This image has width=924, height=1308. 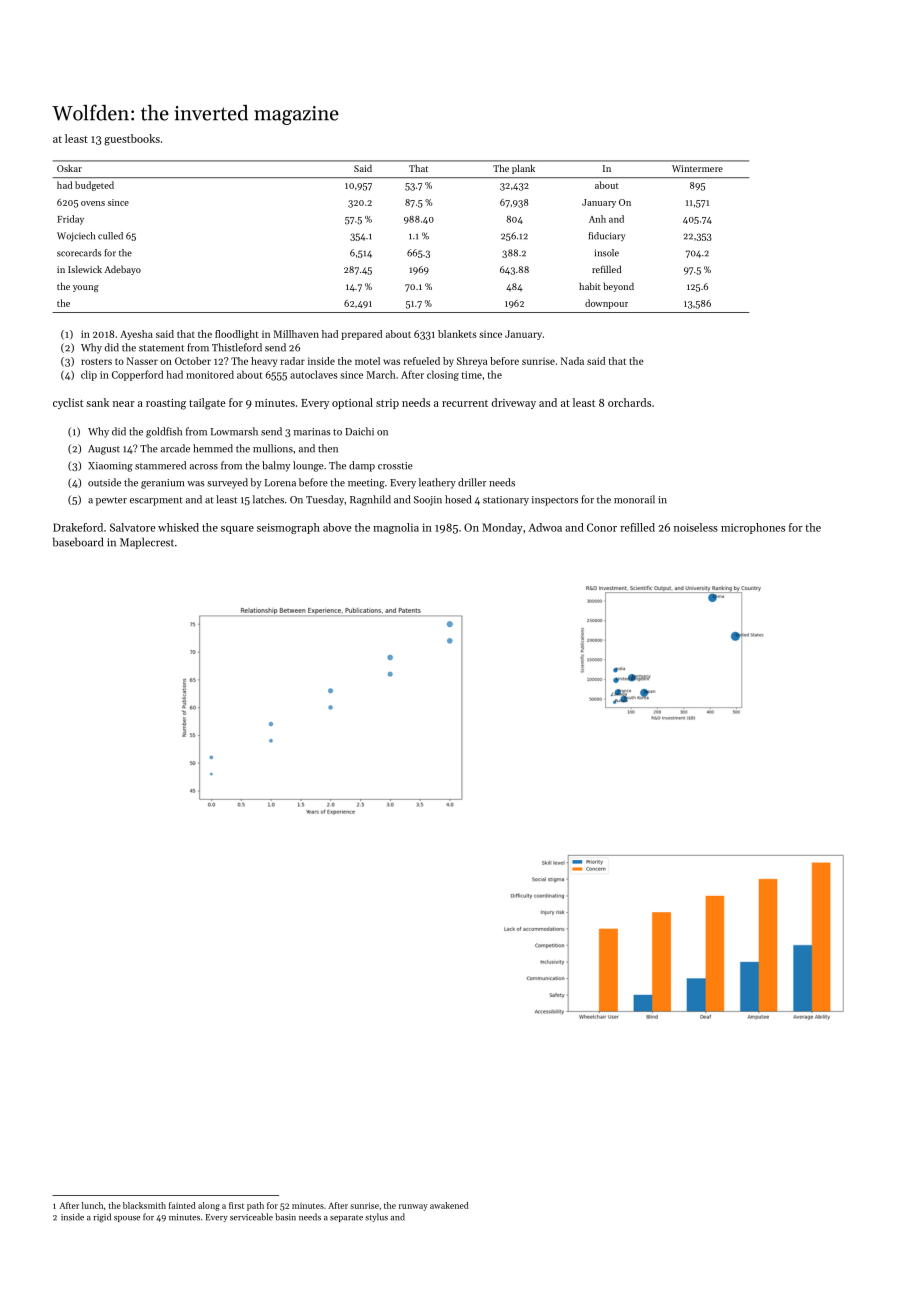 I want to click on runway, so click(x=413, y=1207).
